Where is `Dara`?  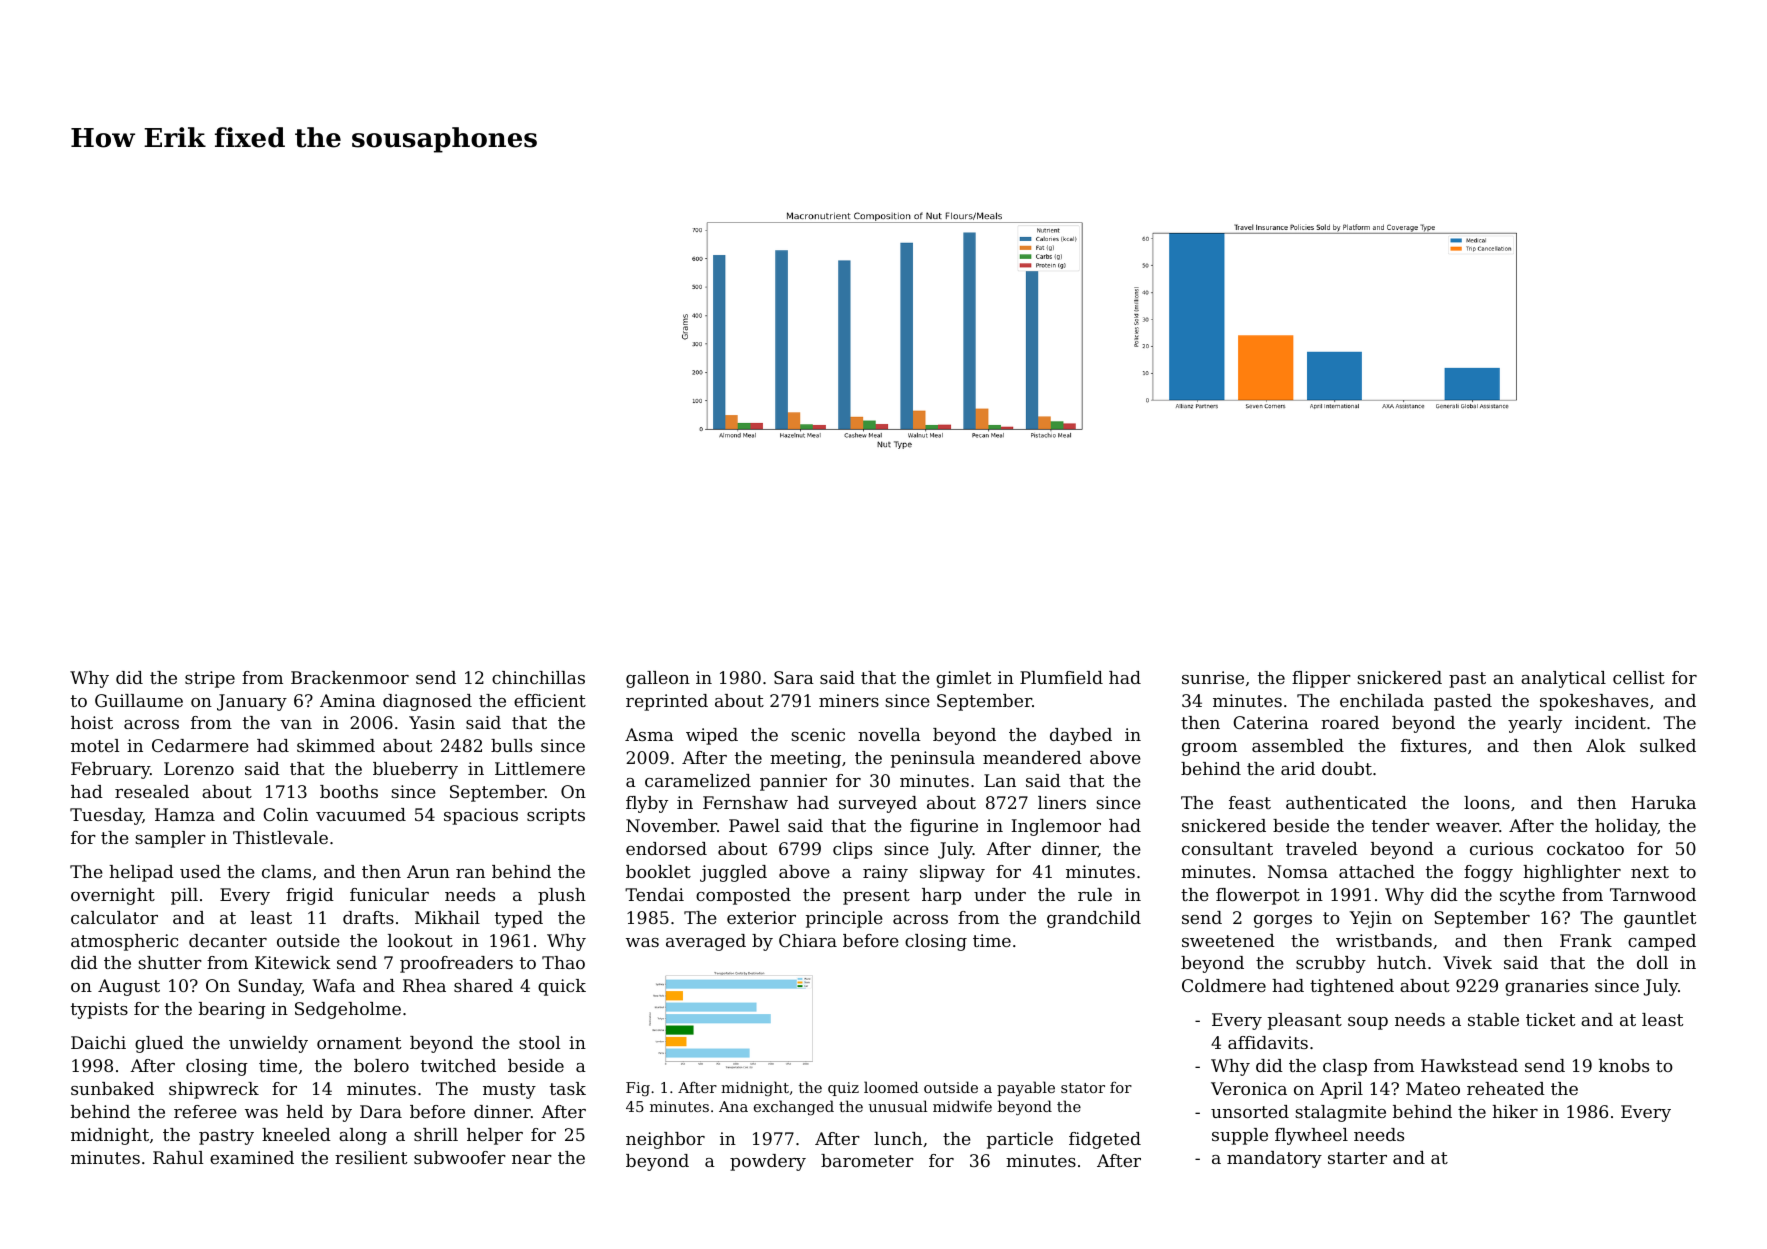
Dara is located at coordinates (381, 1111).
